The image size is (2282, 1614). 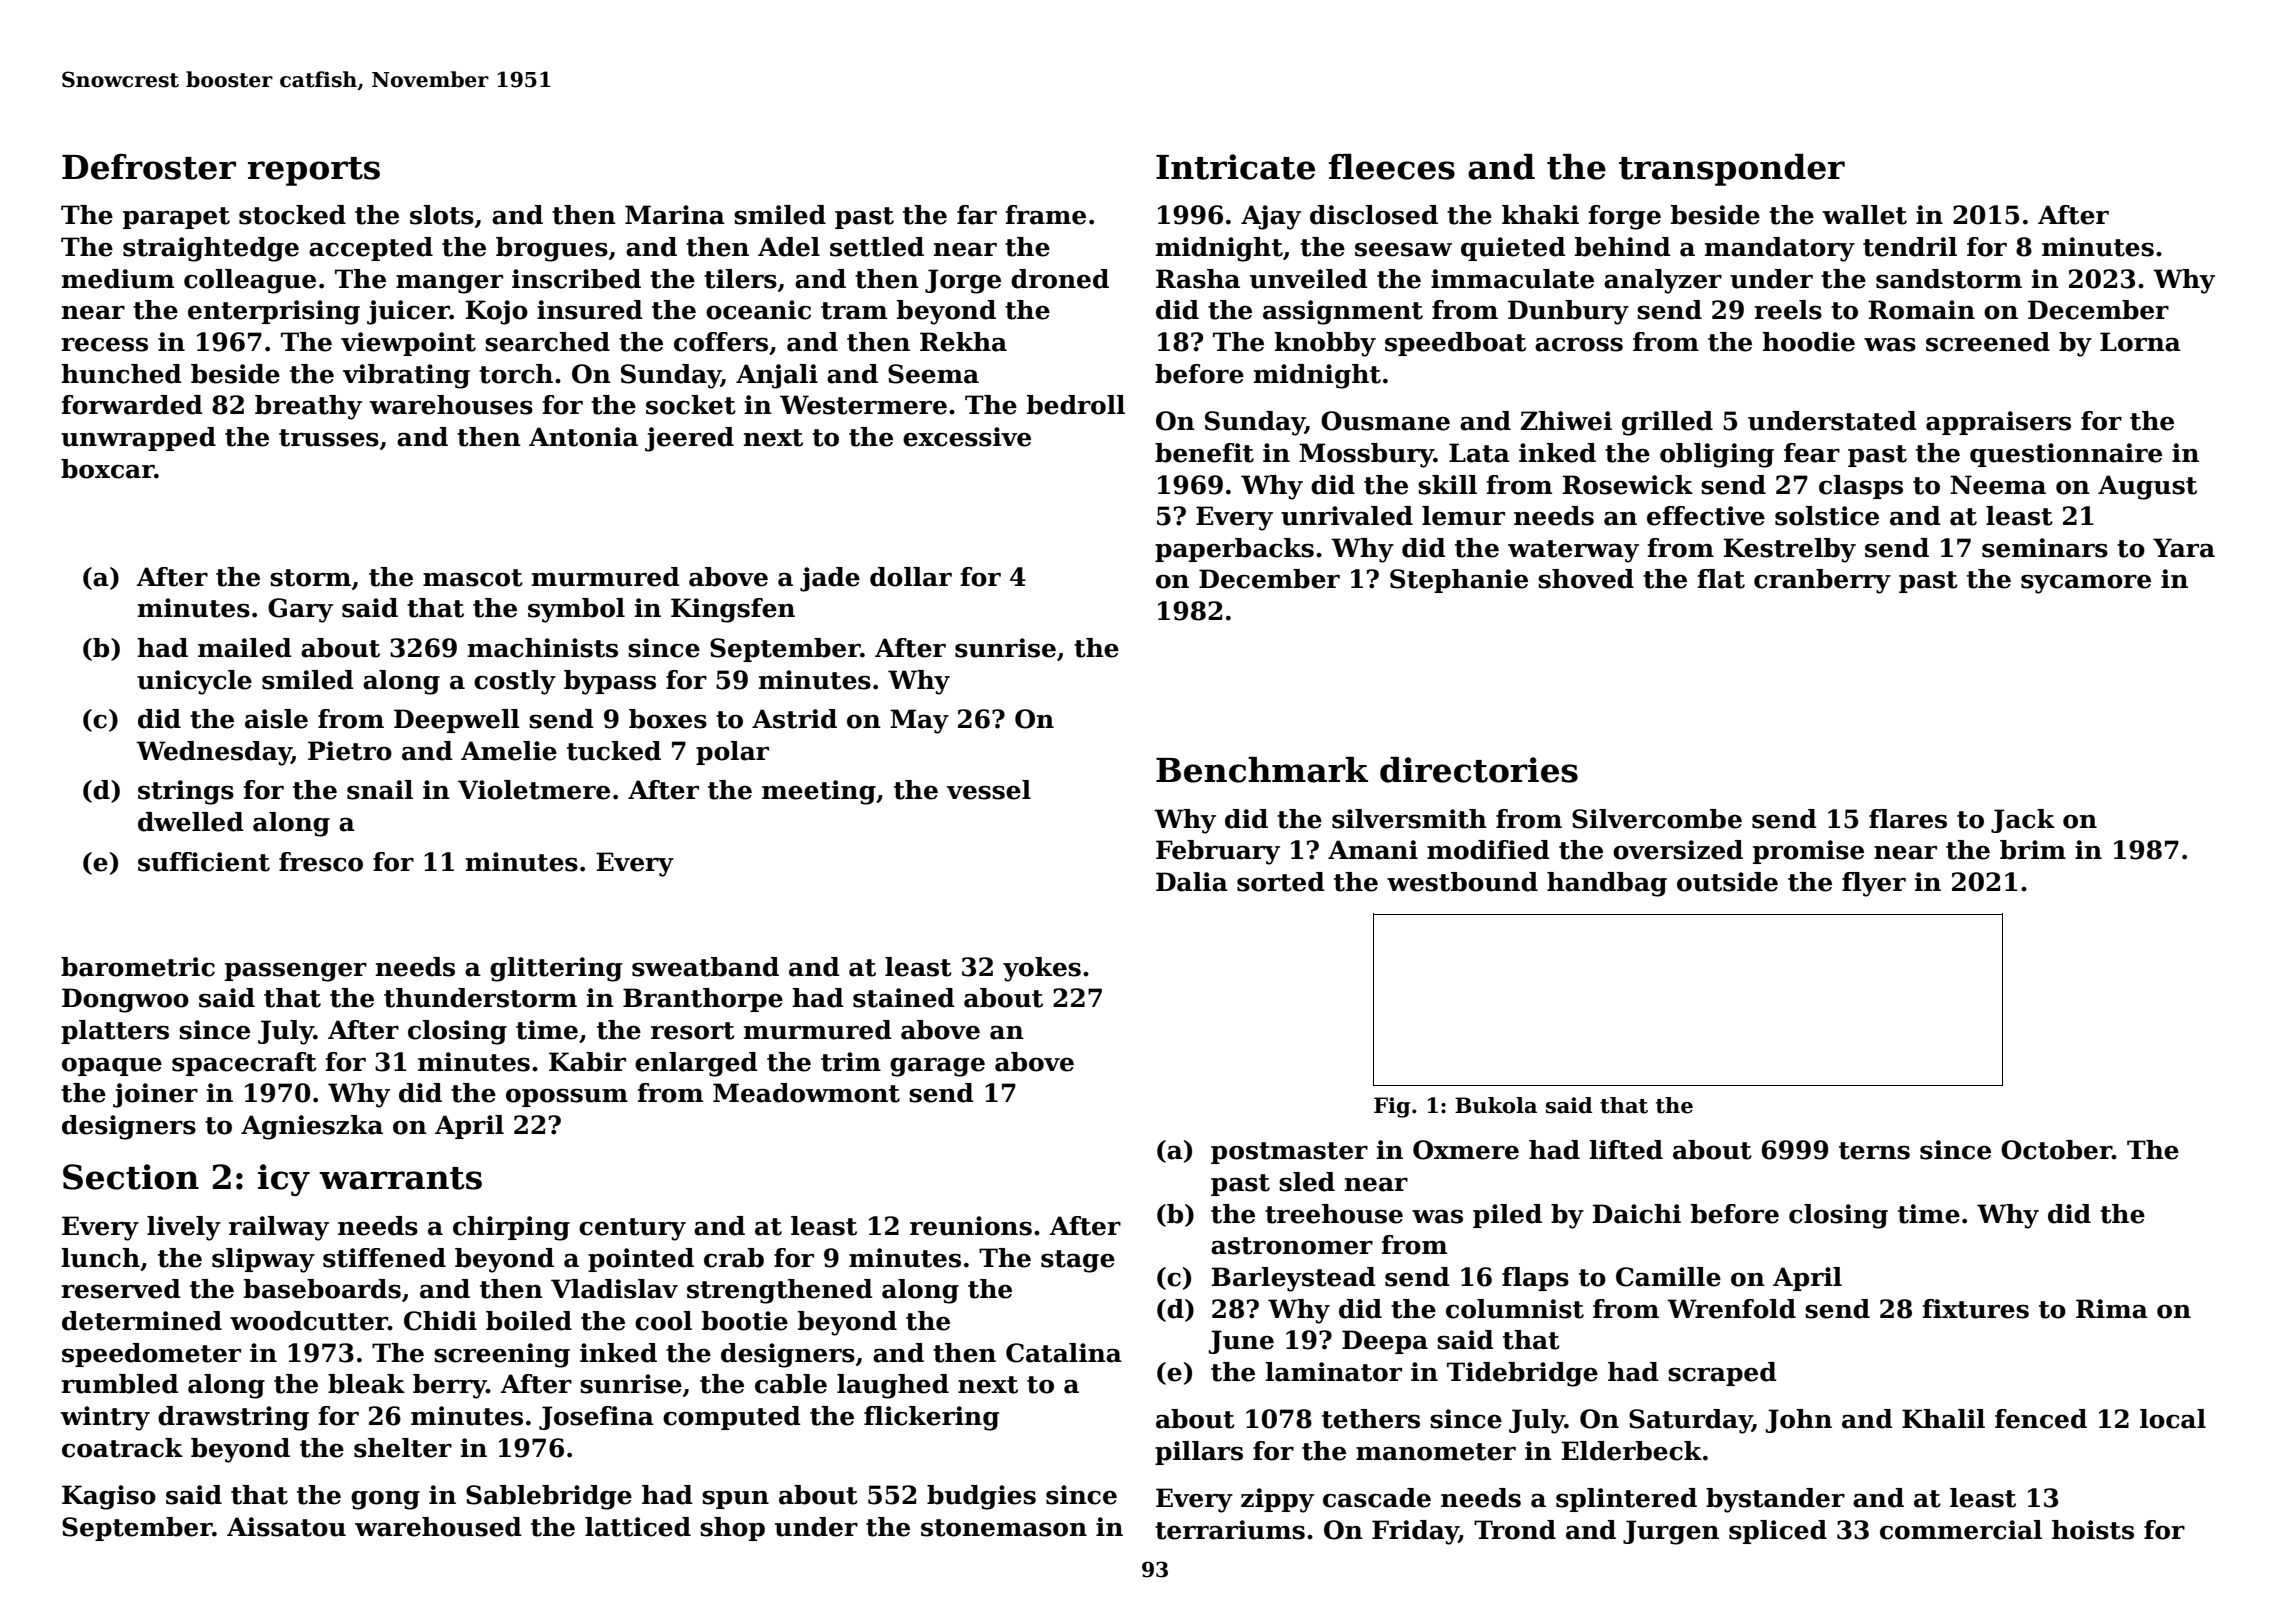 What do you see at coordinates (194, 682) in the image?
I see `unicycle` at bounding box center [194, 682].
